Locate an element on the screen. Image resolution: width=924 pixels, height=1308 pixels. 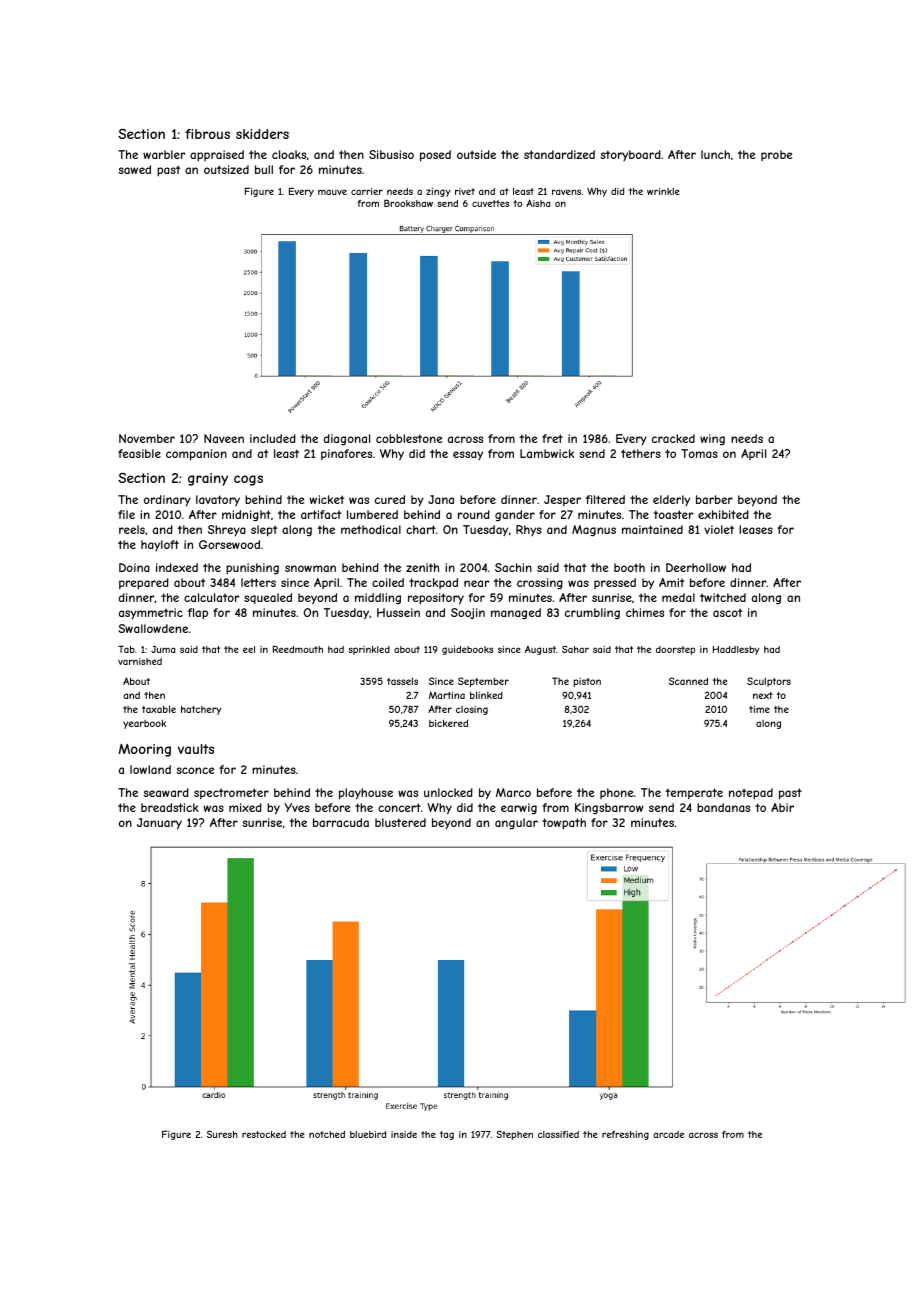
closing is located at coordinates (472, 710).
